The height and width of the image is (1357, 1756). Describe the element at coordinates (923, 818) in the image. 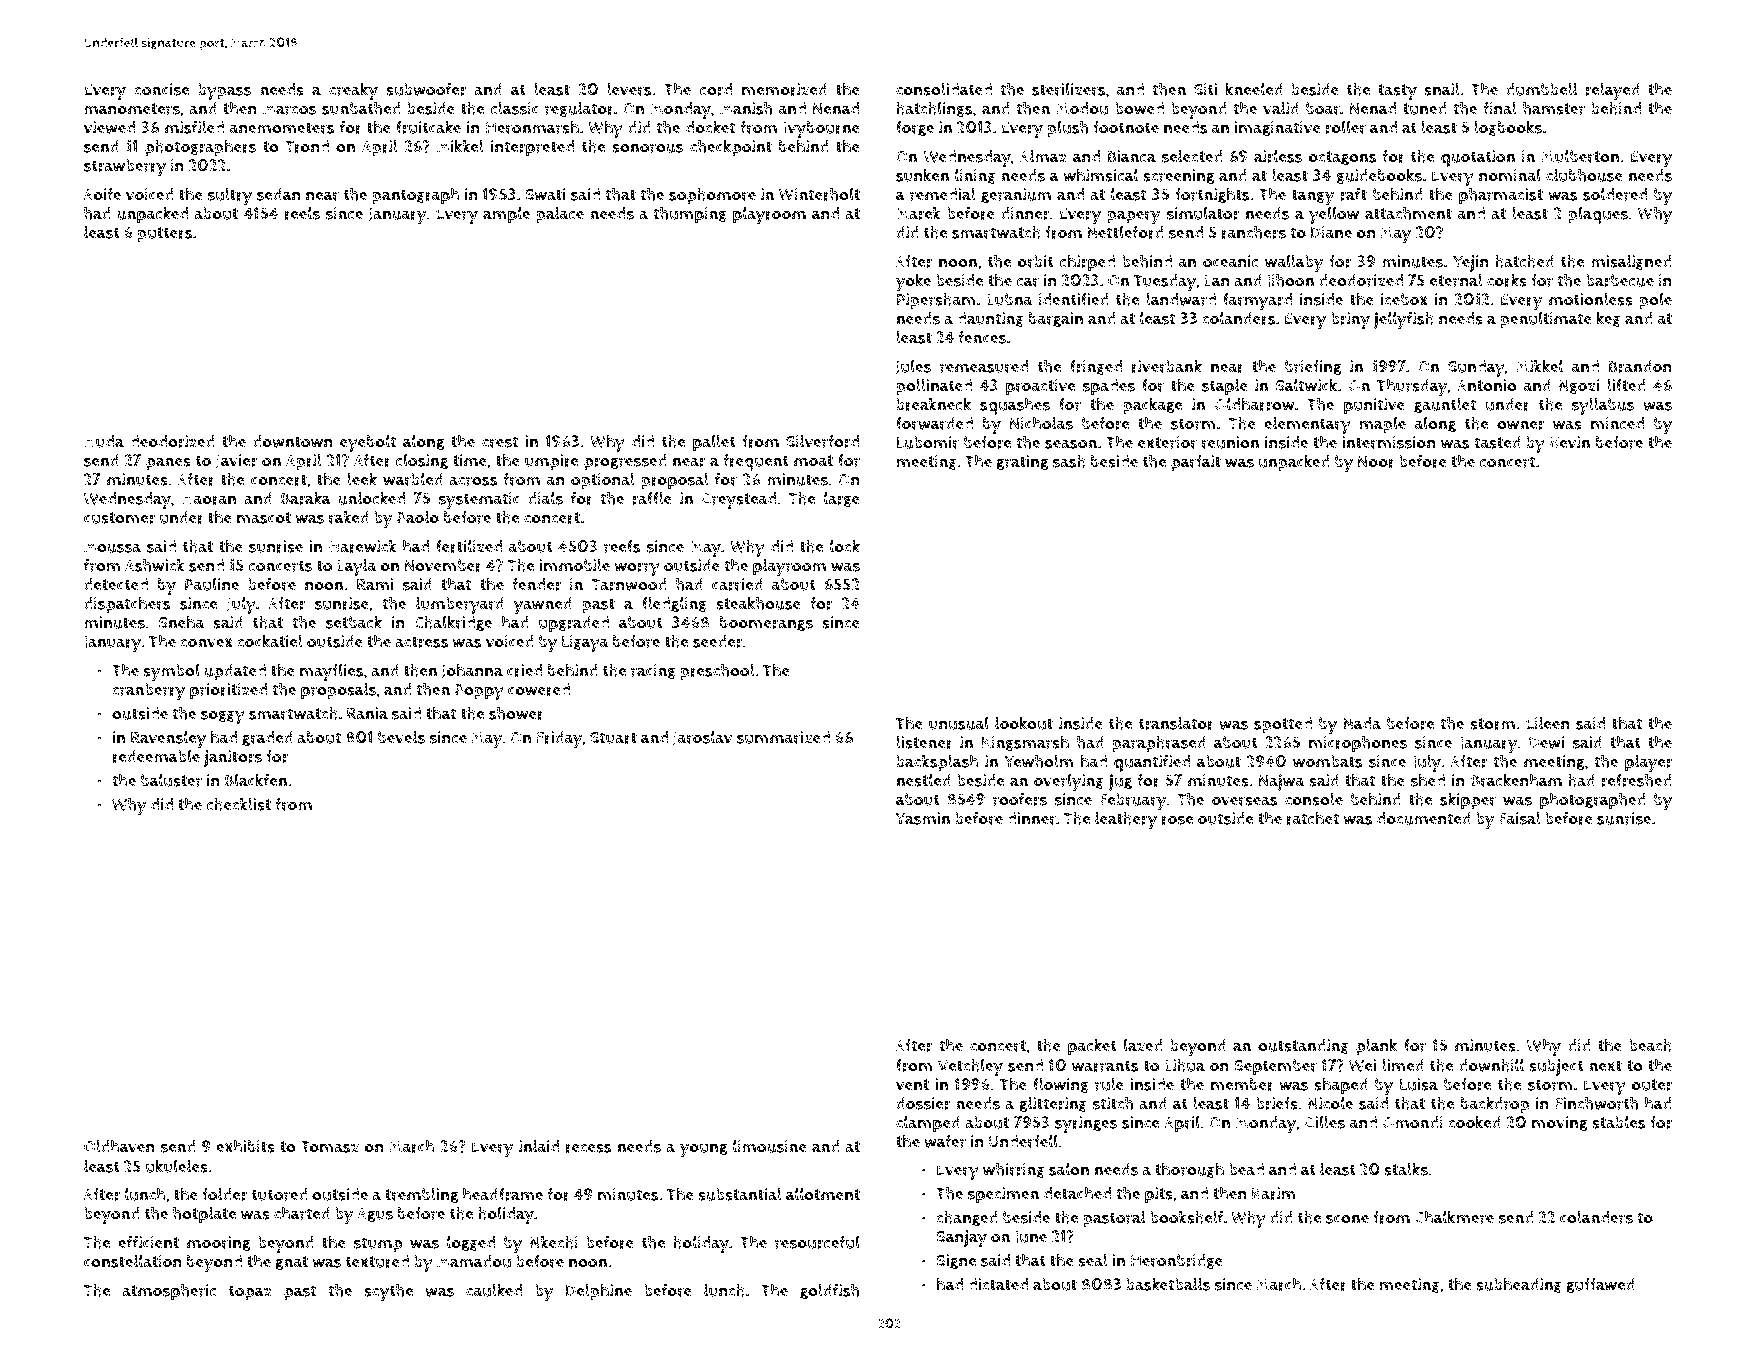

I see `Yasmin` at that location.
